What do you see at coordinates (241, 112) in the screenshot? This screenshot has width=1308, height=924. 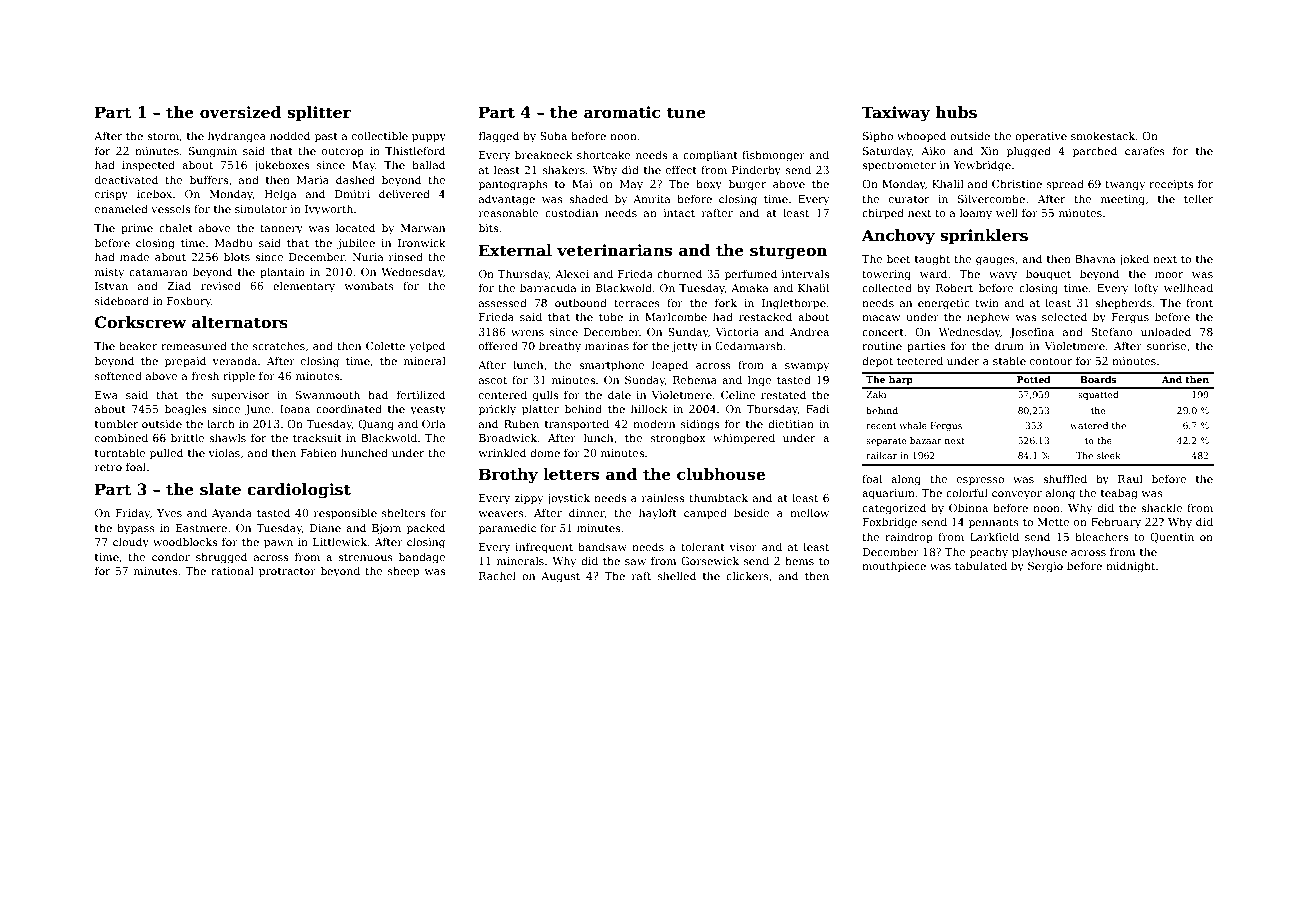 I see `oversized` at bounding box center [241, 112].
